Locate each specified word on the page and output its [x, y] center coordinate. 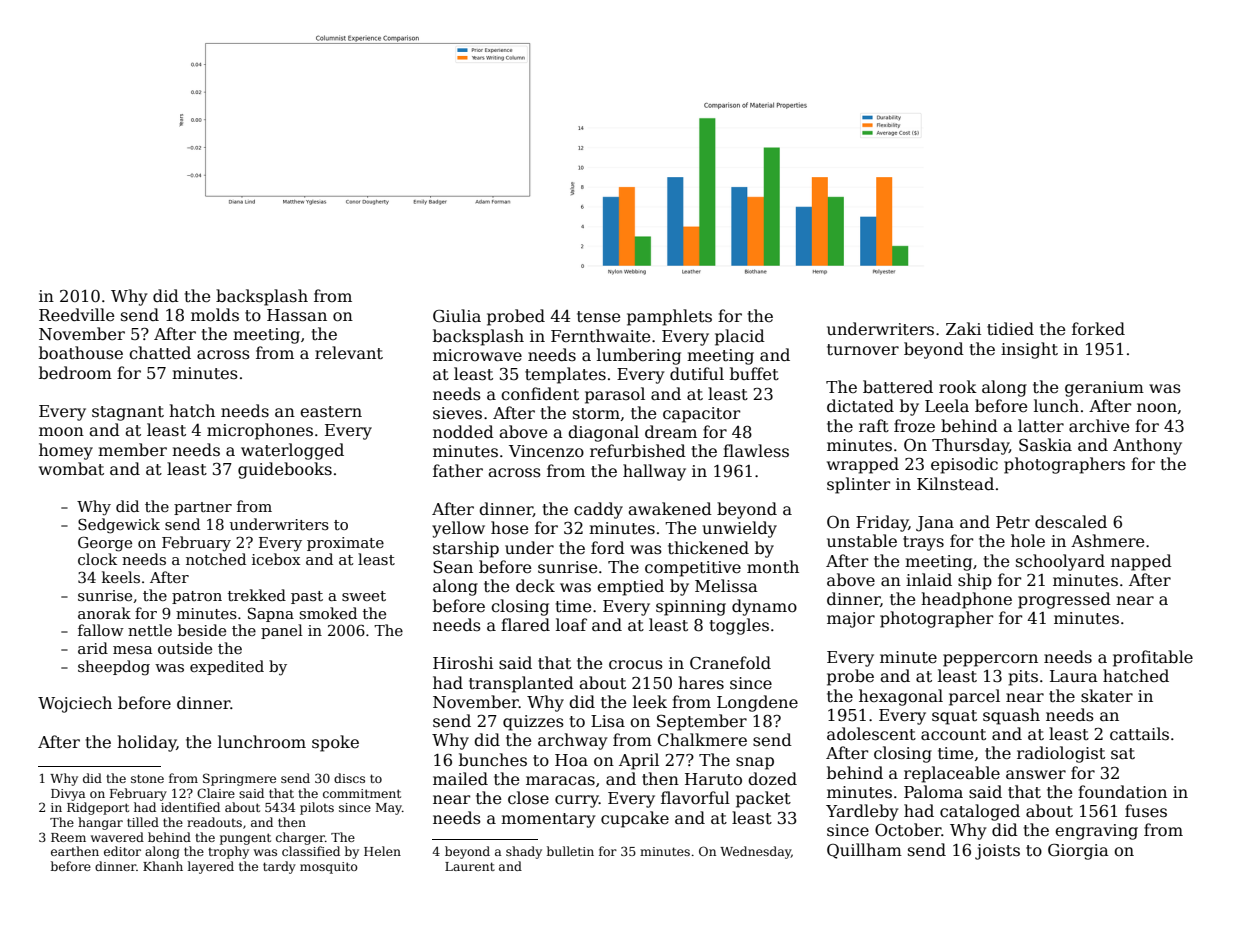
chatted [160, 353]
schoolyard [1060, 562]
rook [958, 386]
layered [211, 867]
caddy [598, 510]
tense [598, 317]
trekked [257, 595]
